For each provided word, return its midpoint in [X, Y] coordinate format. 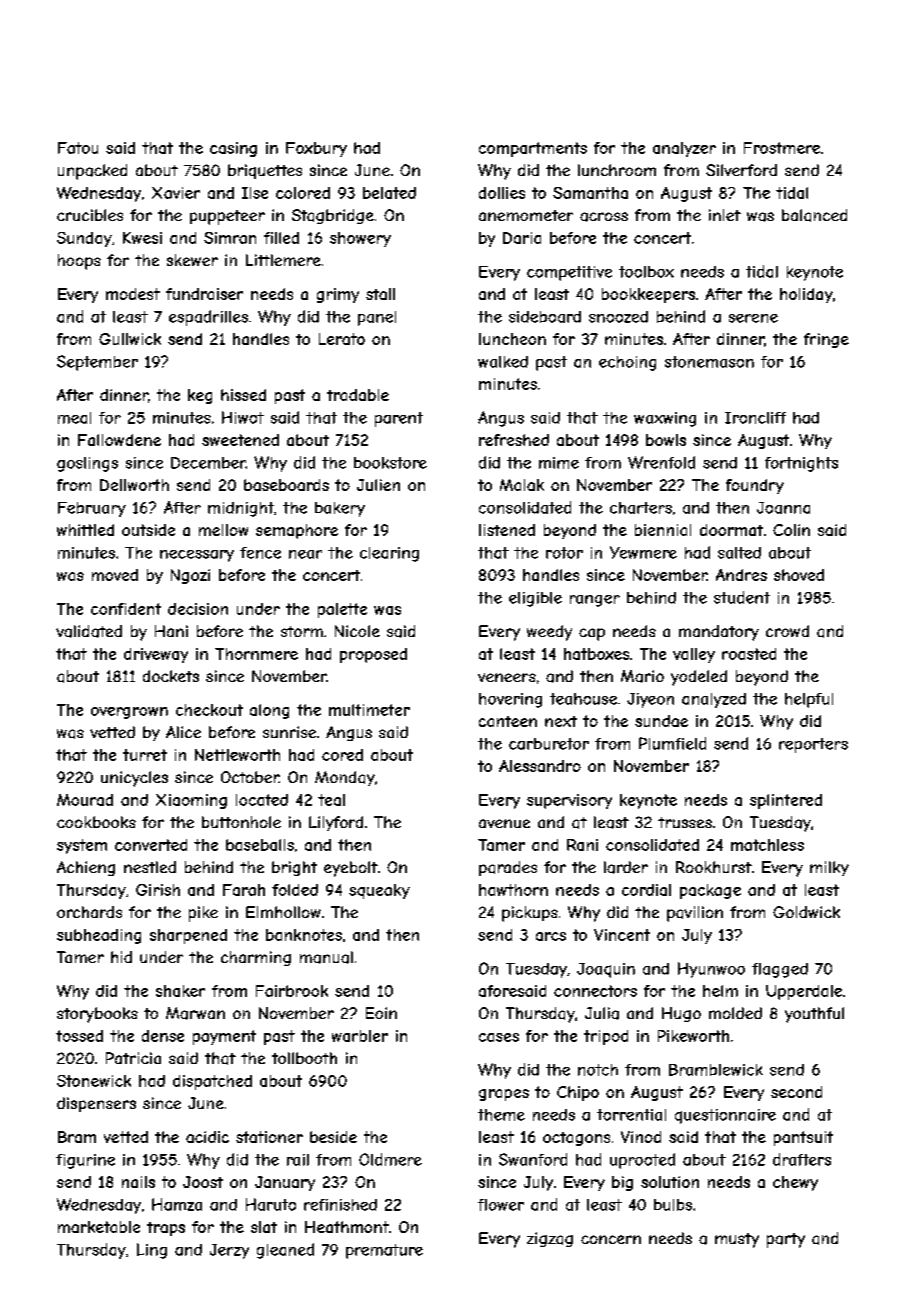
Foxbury [316, 149]
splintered [786, 801]
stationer [269, 1137]
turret [145, 755]
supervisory [569, 801]
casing [233, 149]
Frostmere [782, 148]
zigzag [550, 1239]
